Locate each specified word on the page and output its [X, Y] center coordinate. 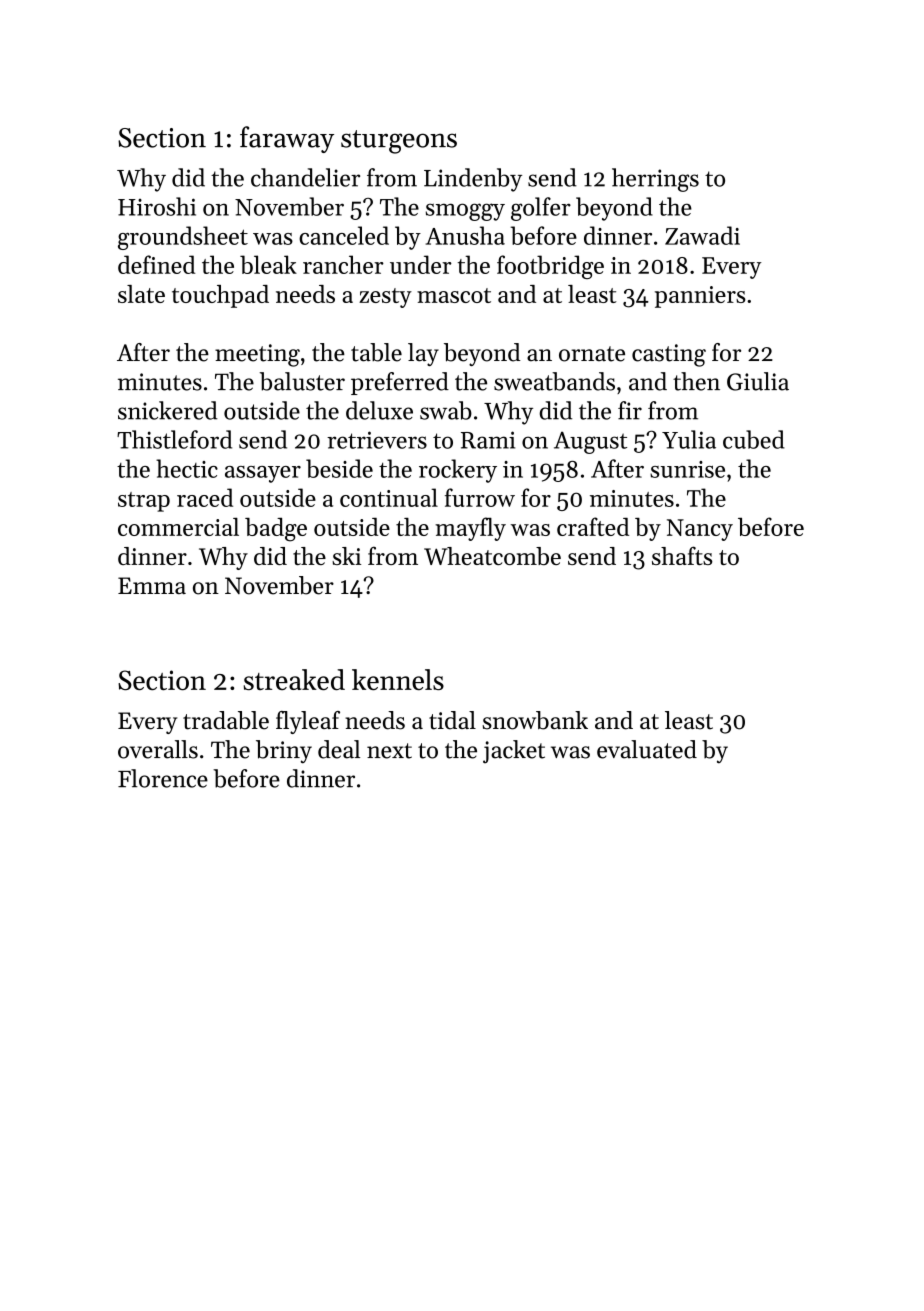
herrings [655, 180]
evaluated [647, 749]
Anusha [465, 235]
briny [284, 752]
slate [141, 294]
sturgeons [399, 142]
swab [446, 410]
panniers [700, 297]
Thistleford [174, 439]
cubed [754, 439]
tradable [226, 720]
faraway [287, 139]
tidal [452, 720]
